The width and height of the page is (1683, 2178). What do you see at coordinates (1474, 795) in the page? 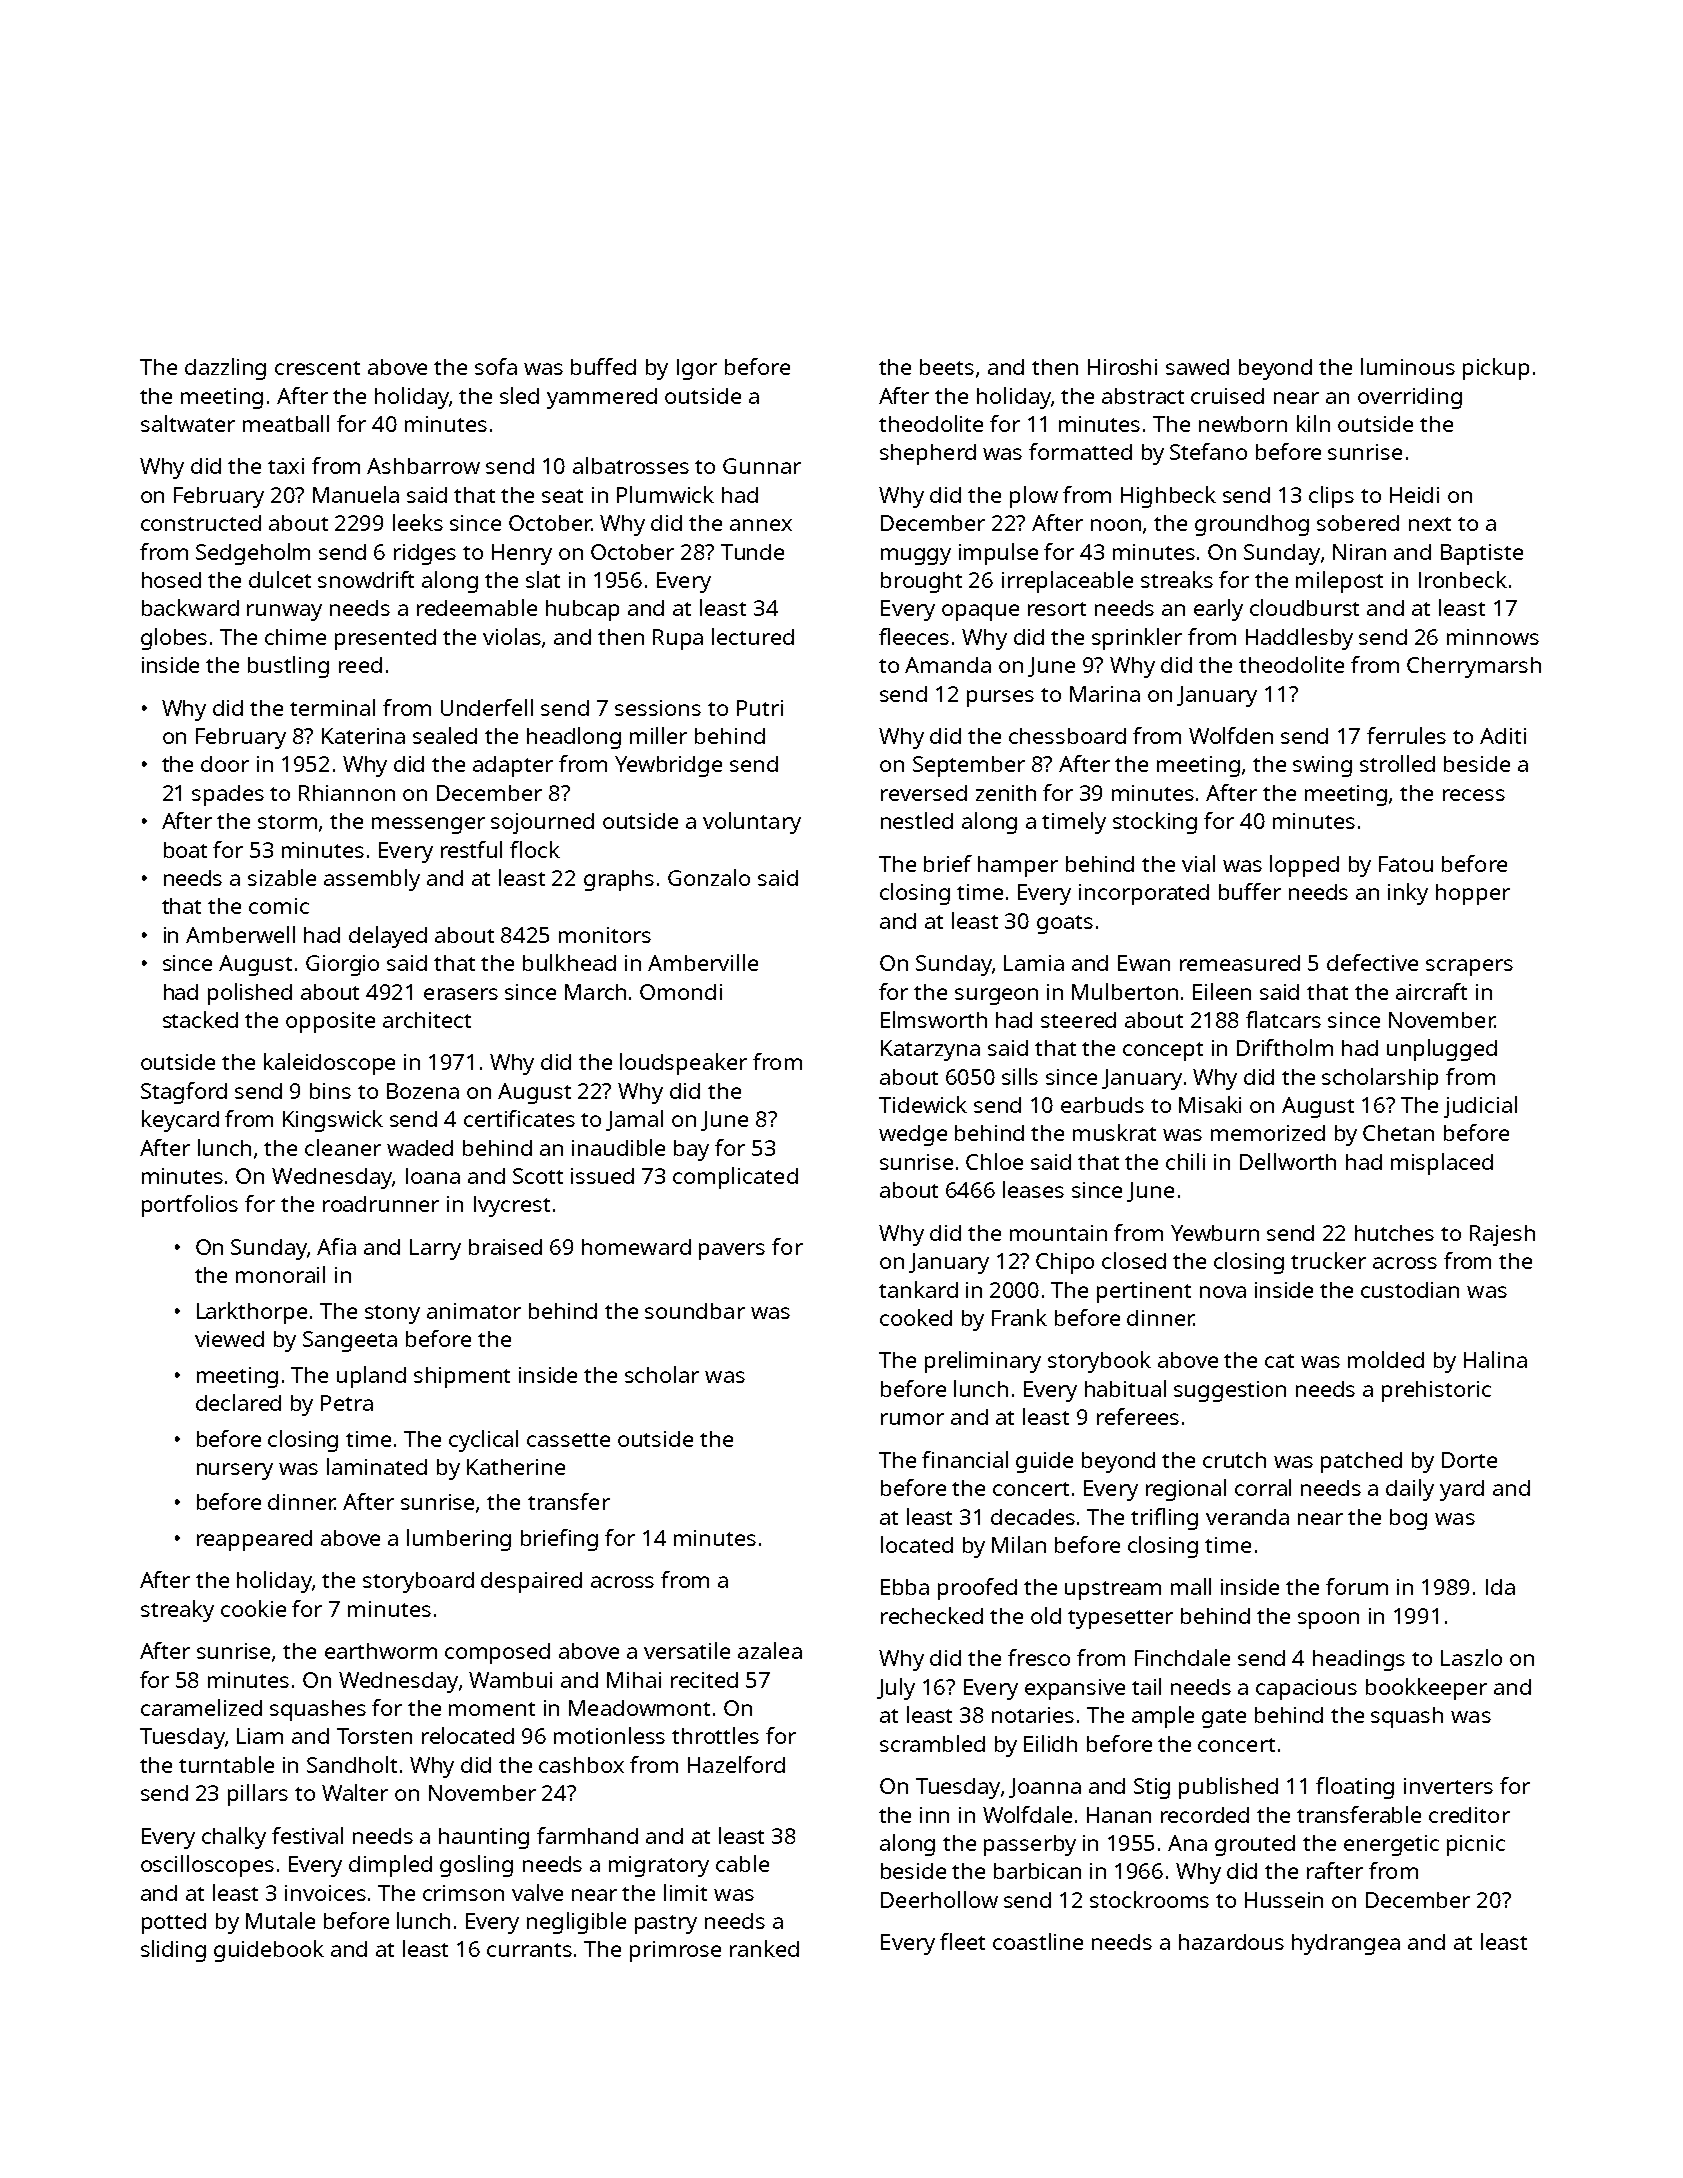
I see `recess` at bounding box center [1474, 795].
